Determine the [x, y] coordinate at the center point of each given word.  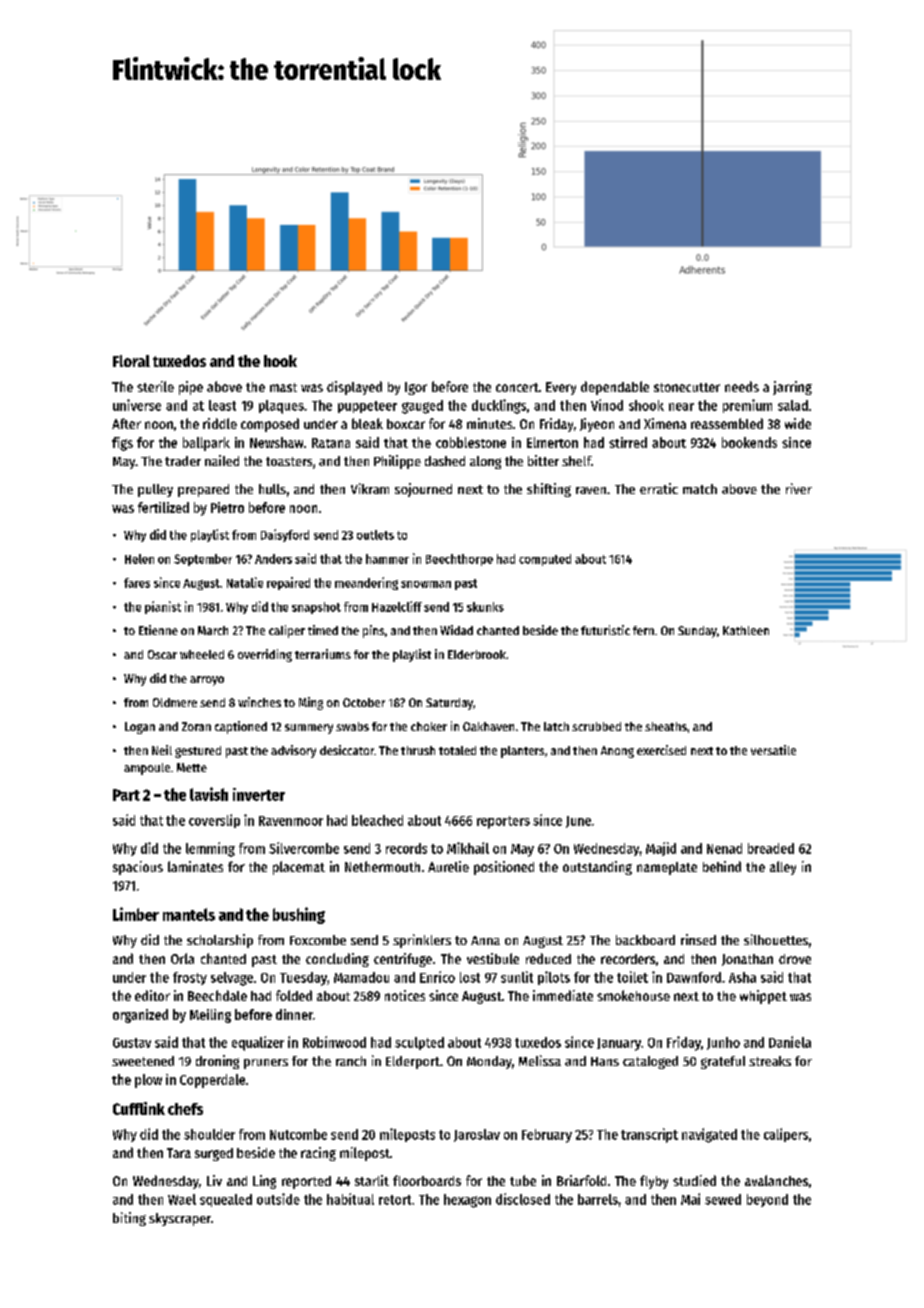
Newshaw [276, 442]
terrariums [323, 654]
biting [129, 1219]
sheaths [666, 726]
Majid [661, 849]
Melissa [540, 1060]
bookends [749, 442]
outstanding [597, 868]
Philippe [397, 462]
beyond [767, 1200]
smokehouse [633, 995]
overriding [265, 655]
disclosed [523, 1199]
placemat [299, 868]
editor [152, 995]
